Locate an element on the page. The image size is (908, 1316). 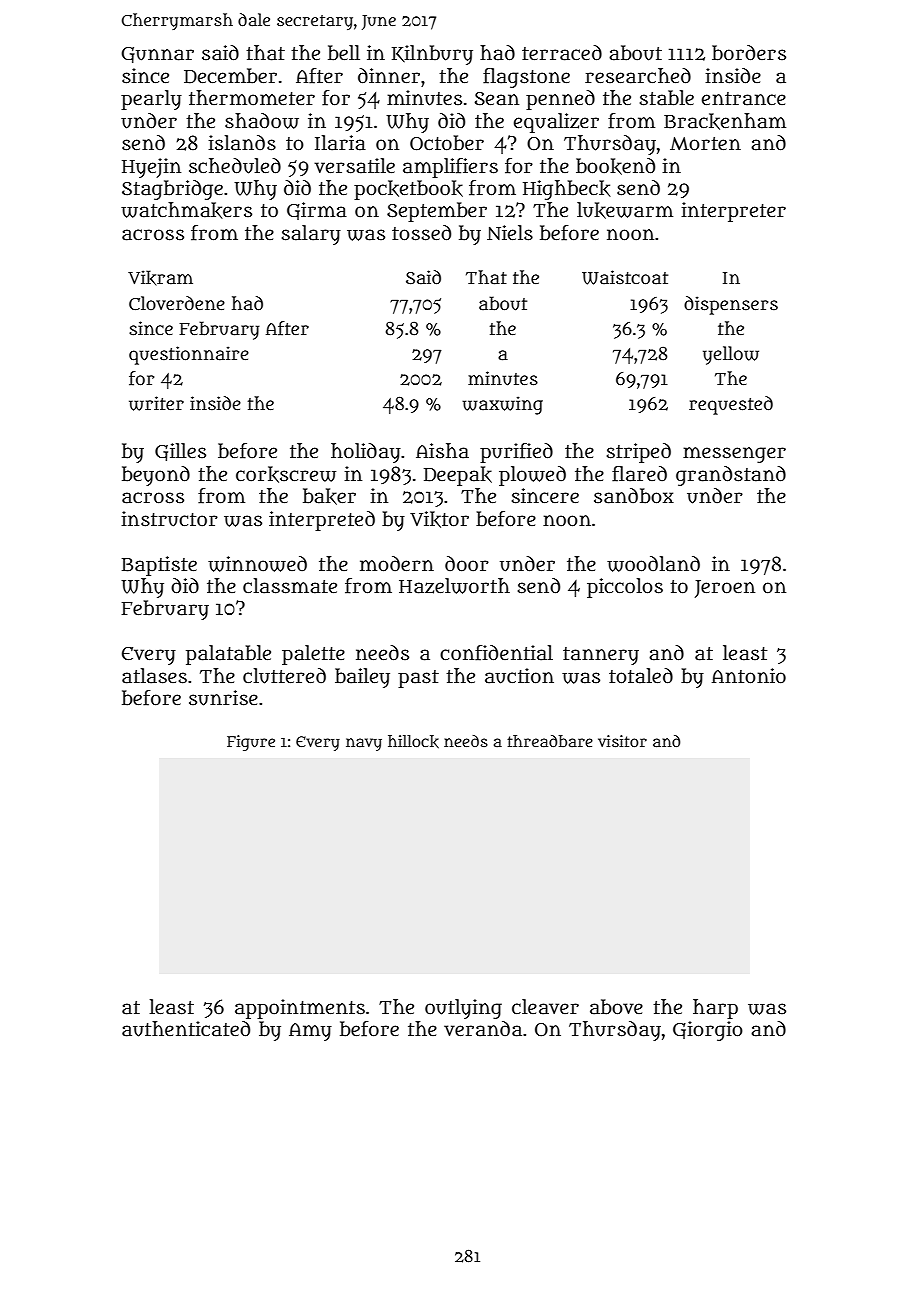
Aisha is located at coordinates (442, 451).
